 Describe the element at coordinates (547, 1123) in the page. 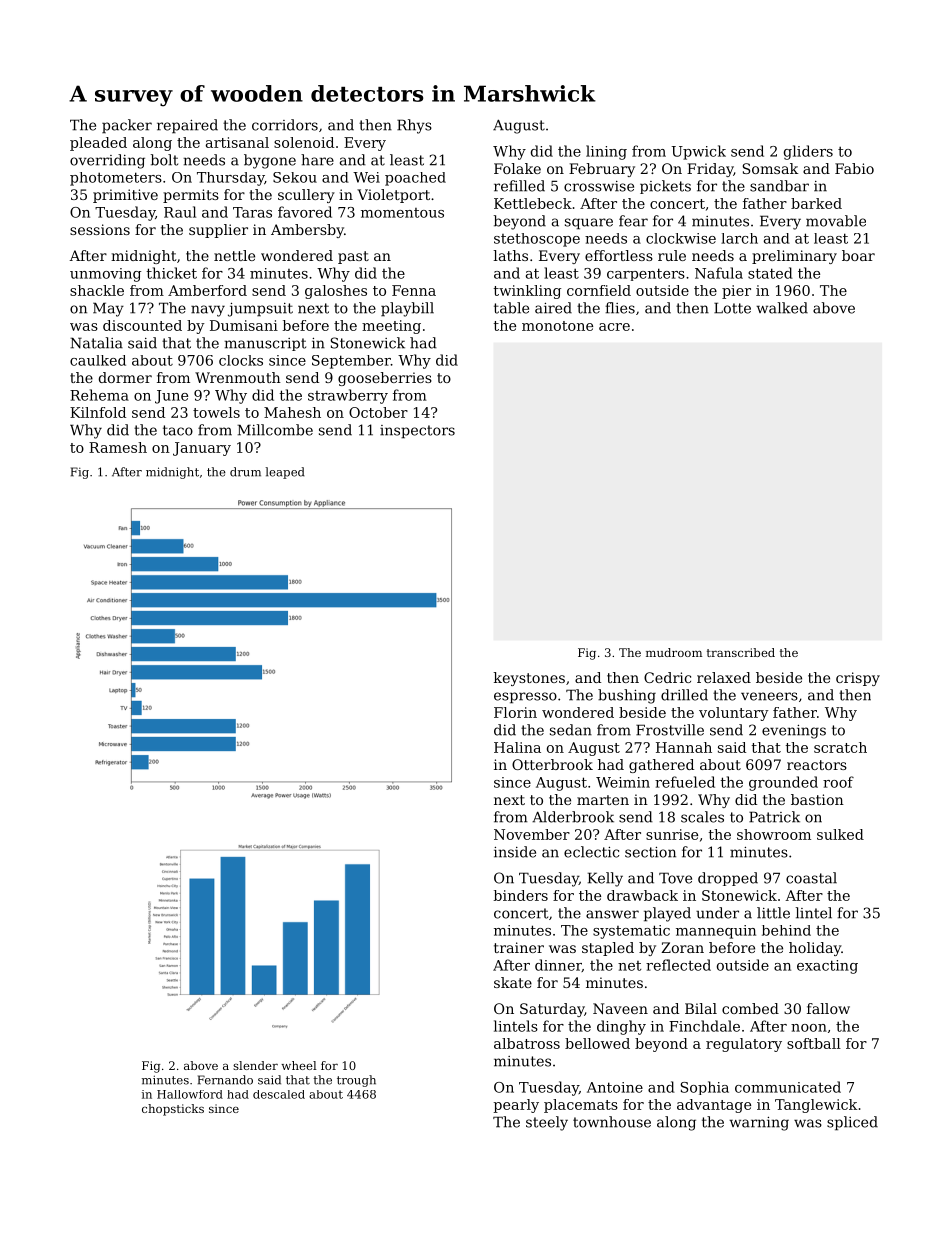

I see `steely` at that location.
